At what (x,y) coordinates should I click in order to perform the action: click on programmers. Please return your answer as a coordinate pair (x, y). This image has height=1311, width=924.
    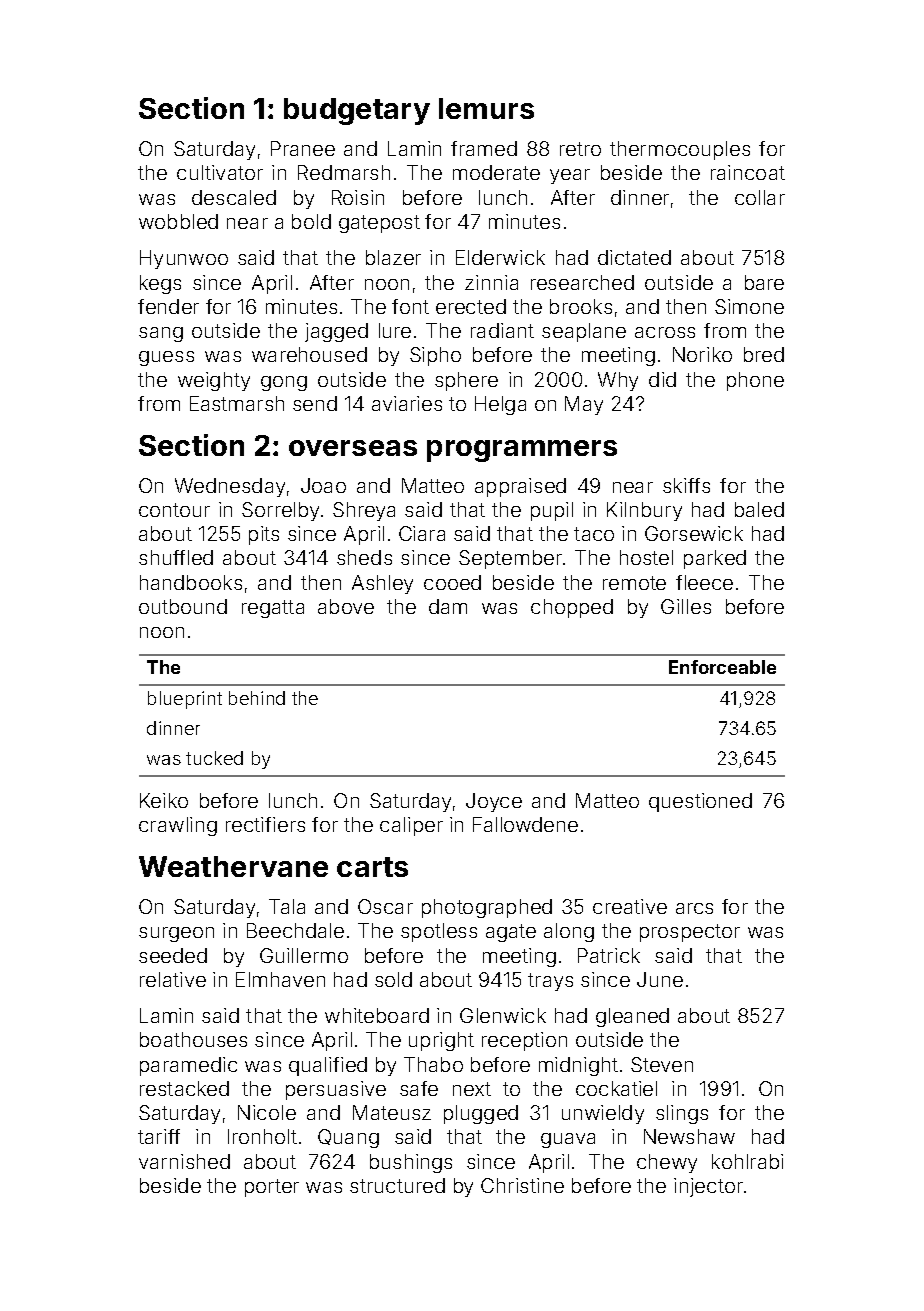
    Looking at the image, I should click on (522, 451).
